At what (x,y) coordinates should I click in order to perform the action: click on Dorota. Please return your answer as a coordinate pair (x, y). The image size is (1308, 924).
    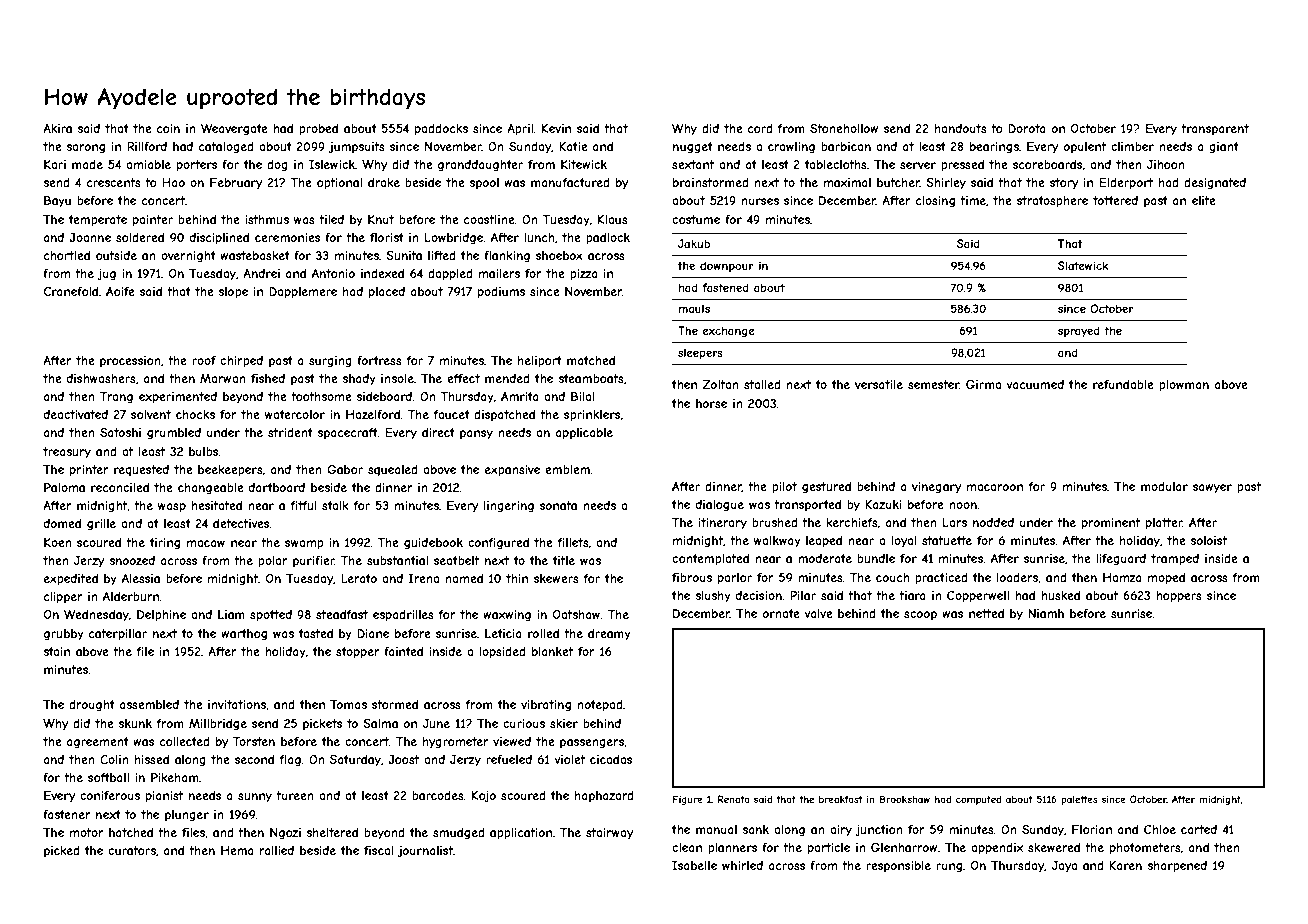
    Looking at the image, I should click on (1027, 128).
